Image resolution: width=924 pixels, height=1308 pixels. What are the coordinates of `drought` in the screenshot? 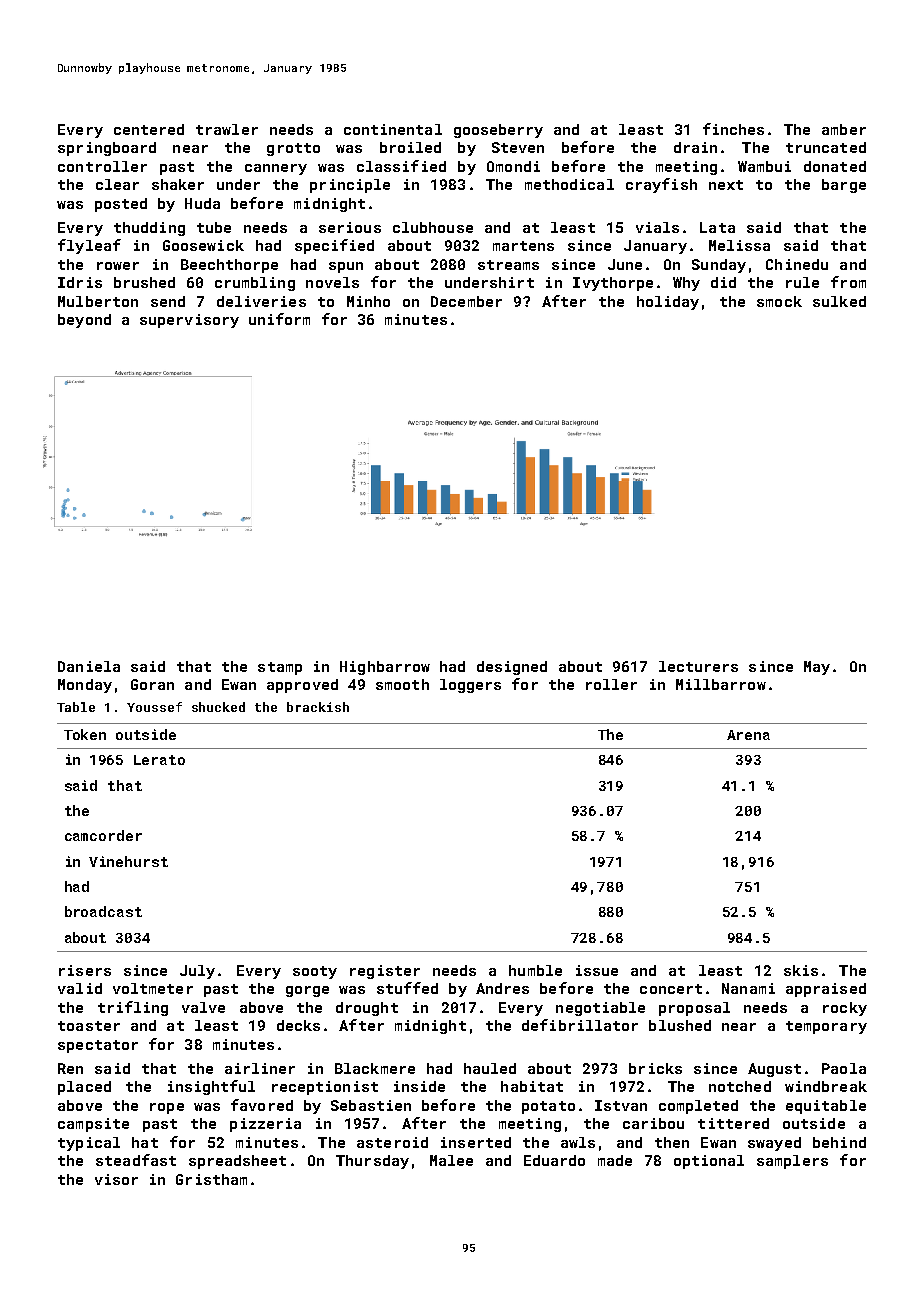 It's located at (367, 1009).
